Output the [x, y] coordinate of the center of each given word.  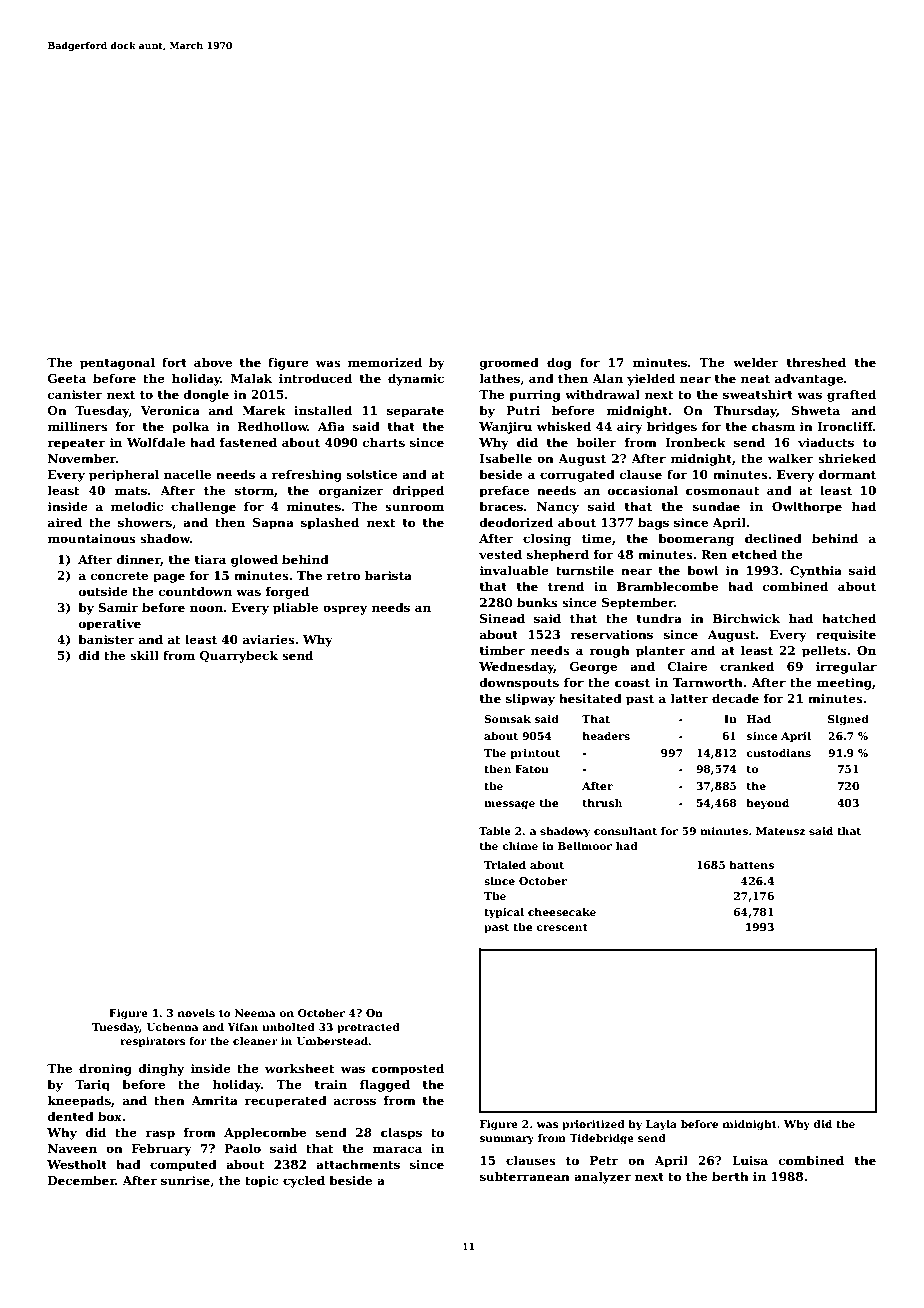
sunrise [185, 1180]
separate [415, 412]
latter [689, 698]
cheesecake [562, 912]
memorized [384, 362]
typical [504, 913]
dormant [847, 474]
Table [495, 831]
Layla [661, 1125]
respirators [153, 1042]
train [331, 1084]
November [82, 458]
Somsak [507, 719]
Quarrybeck [239, 656]
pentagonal [117, 363]
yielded [651, 379]
